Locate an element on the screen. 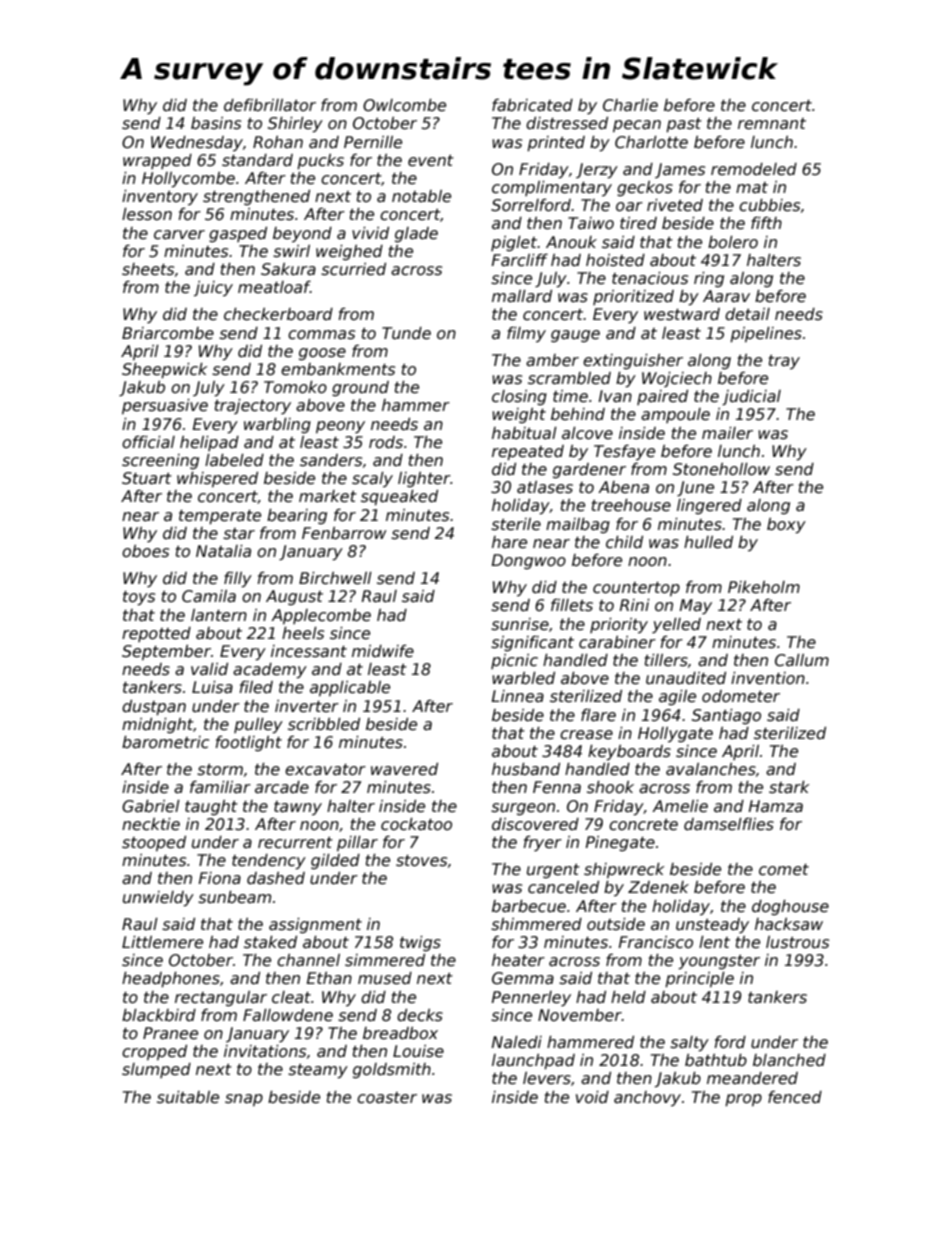  Pranee is located at coordinates (170, 1033).
